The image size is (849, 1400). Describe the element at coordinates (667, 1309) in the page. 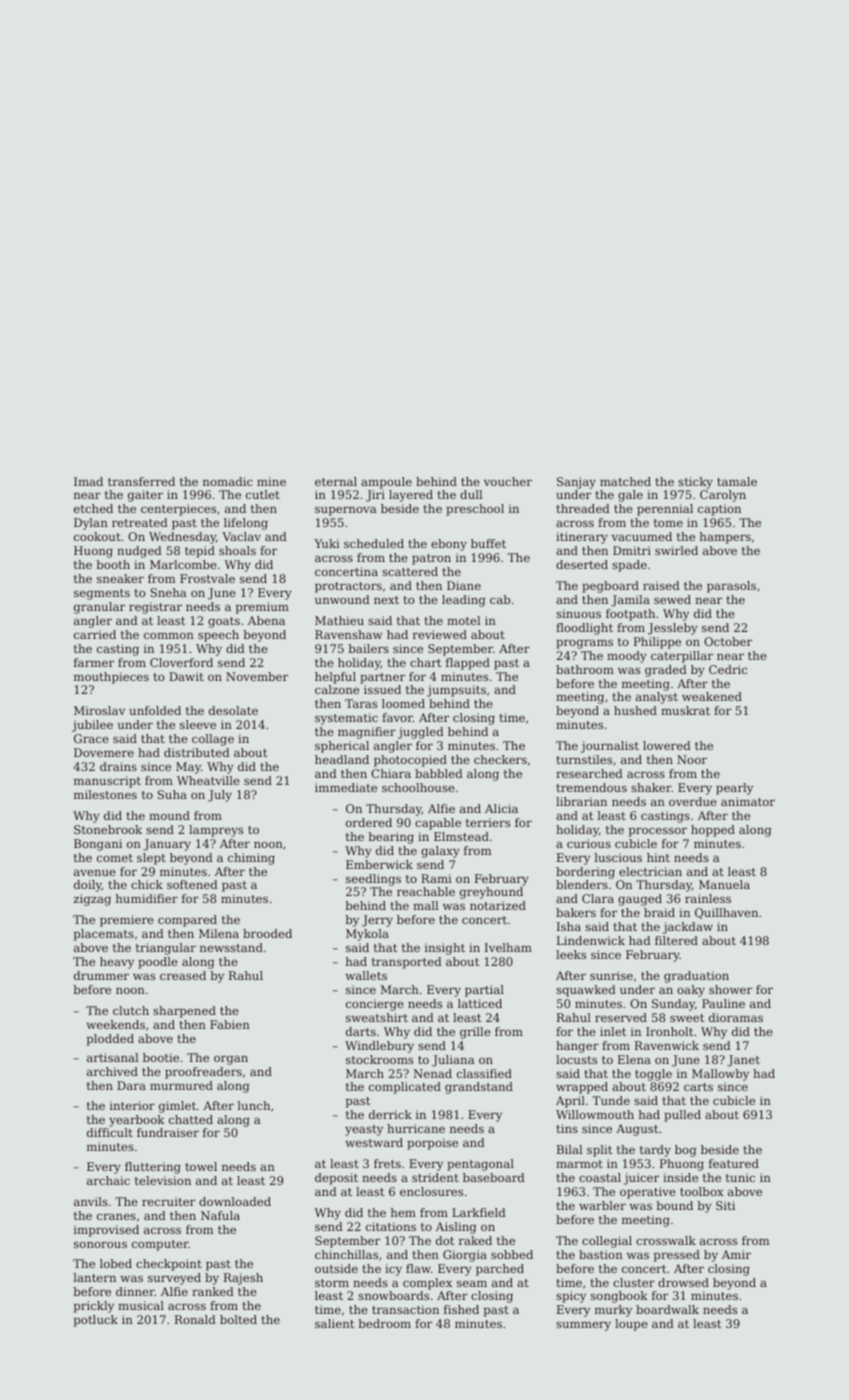

I see `boardwalk` at that location.
